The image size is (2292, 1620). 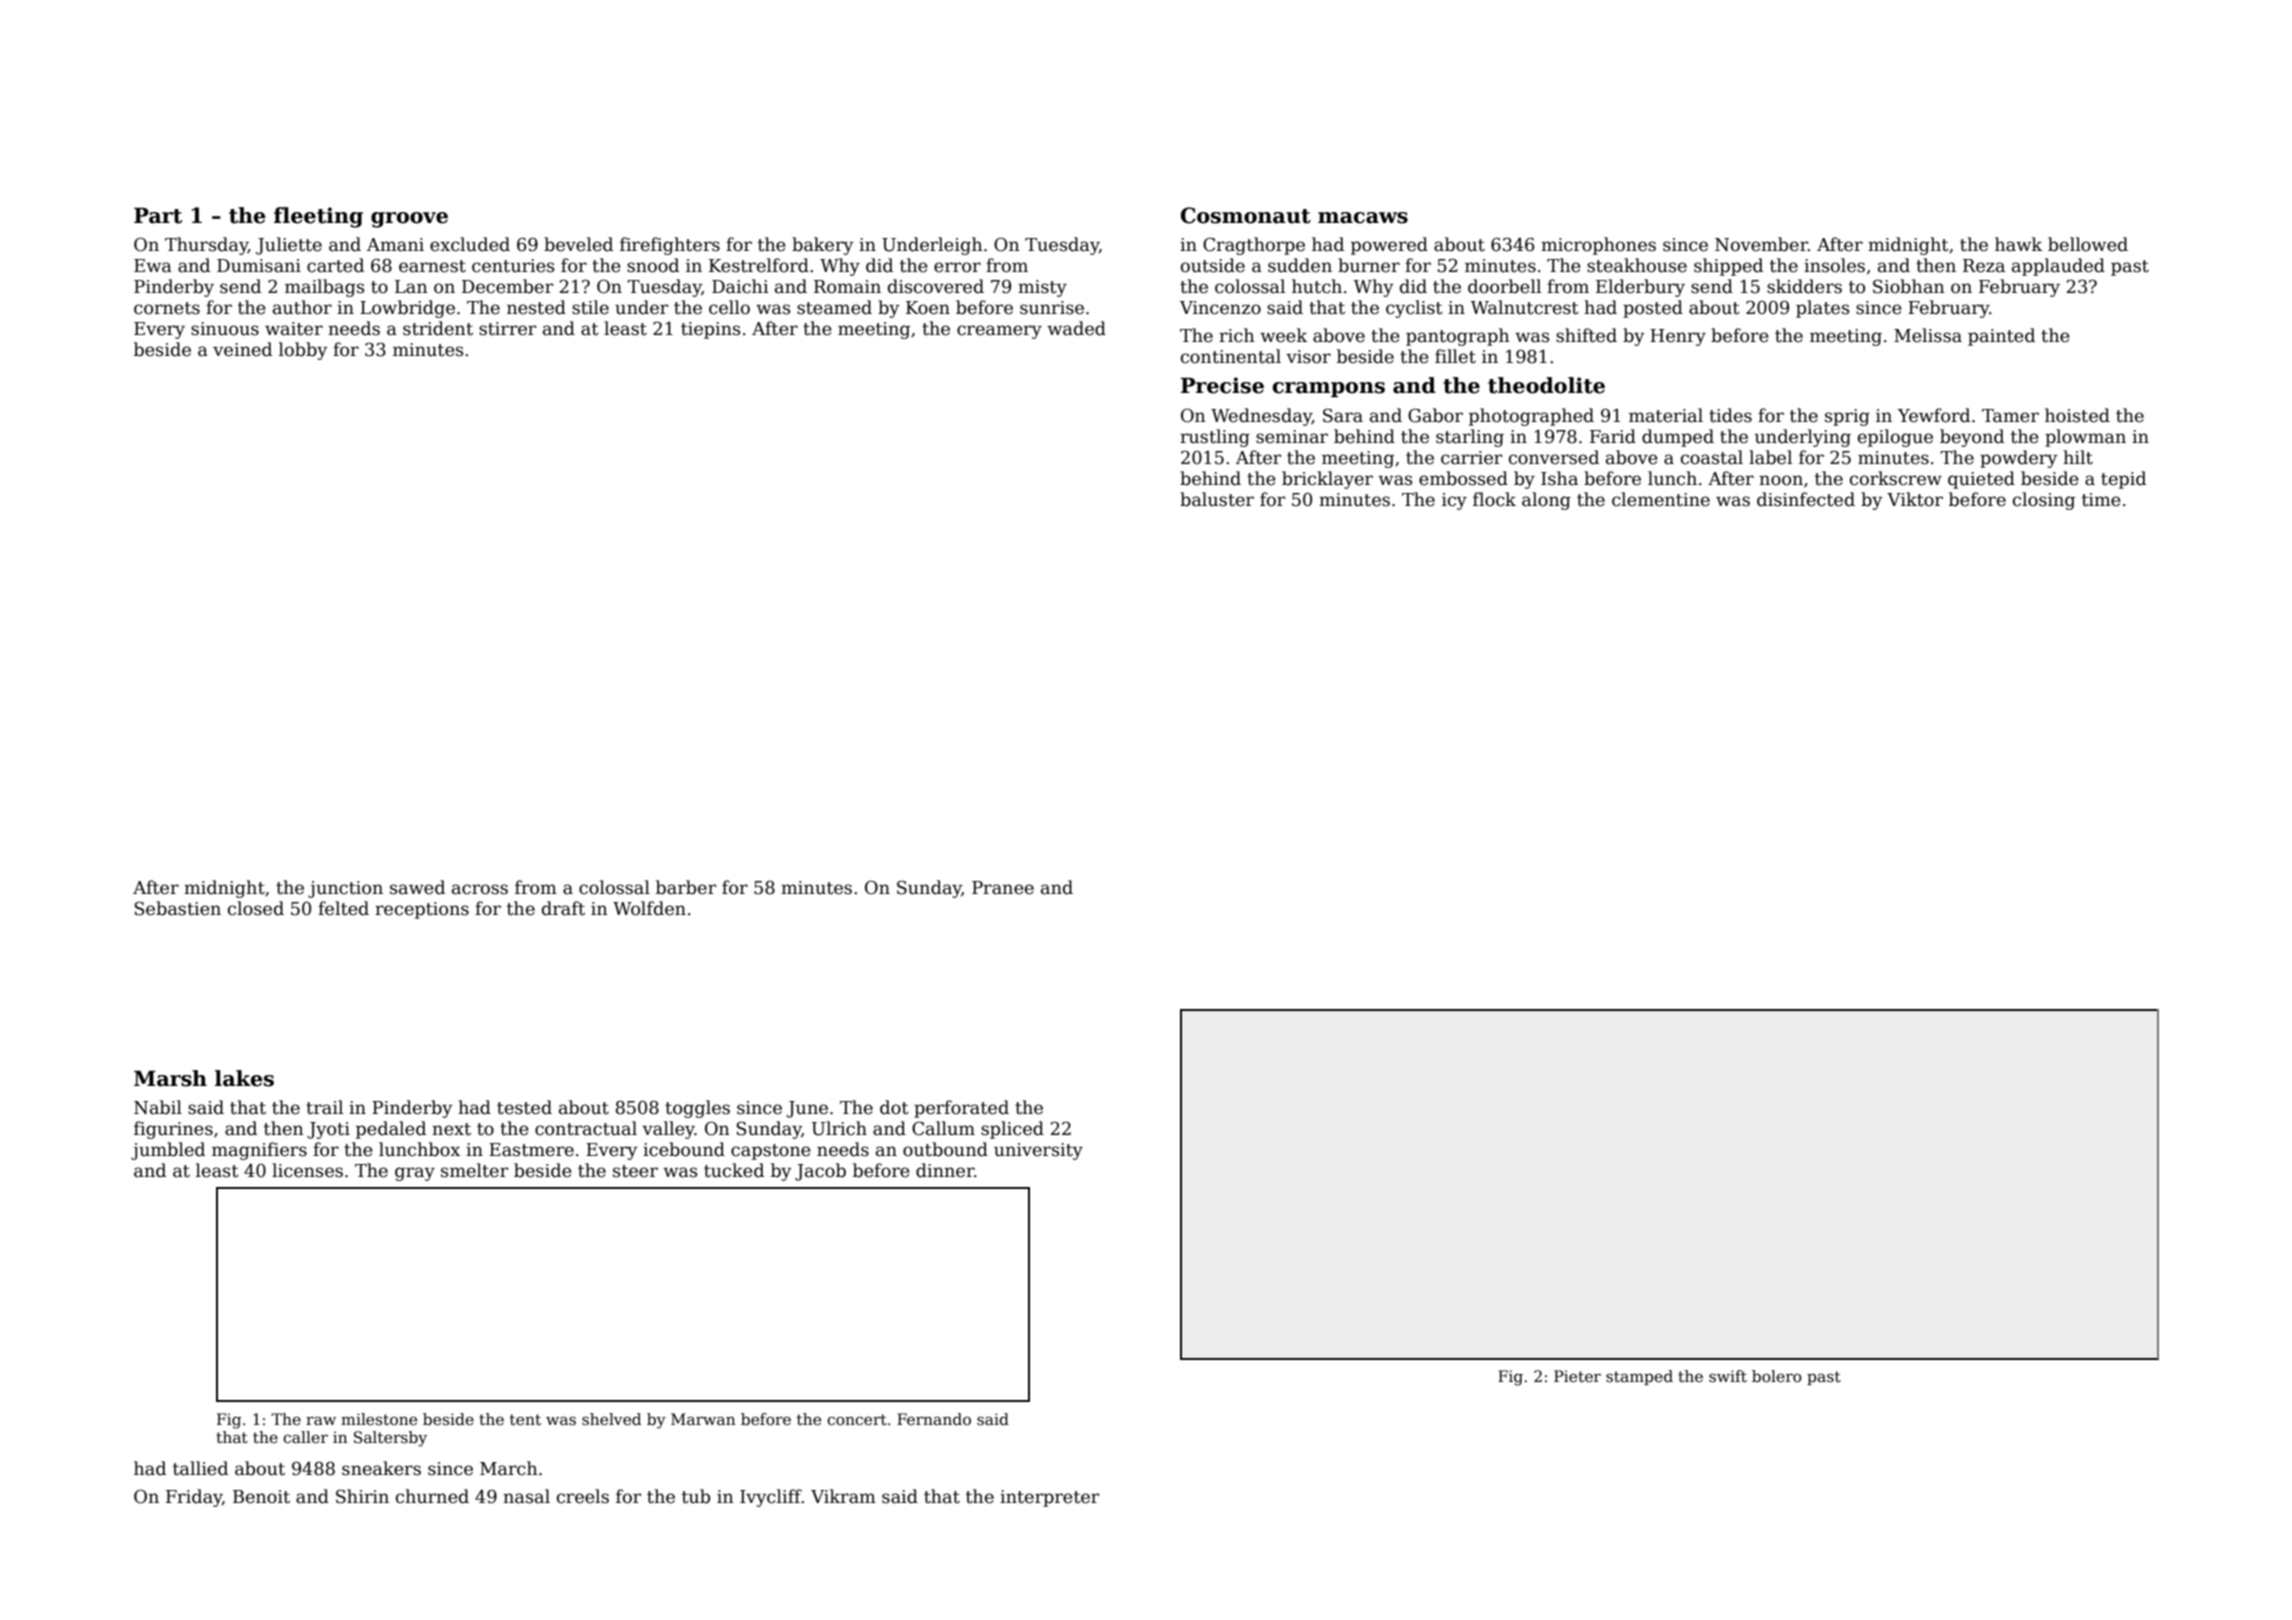 What do you see at coordinates (822, 246) in the screenshot?
I see `bakery` at bounding box center [822, 246].
